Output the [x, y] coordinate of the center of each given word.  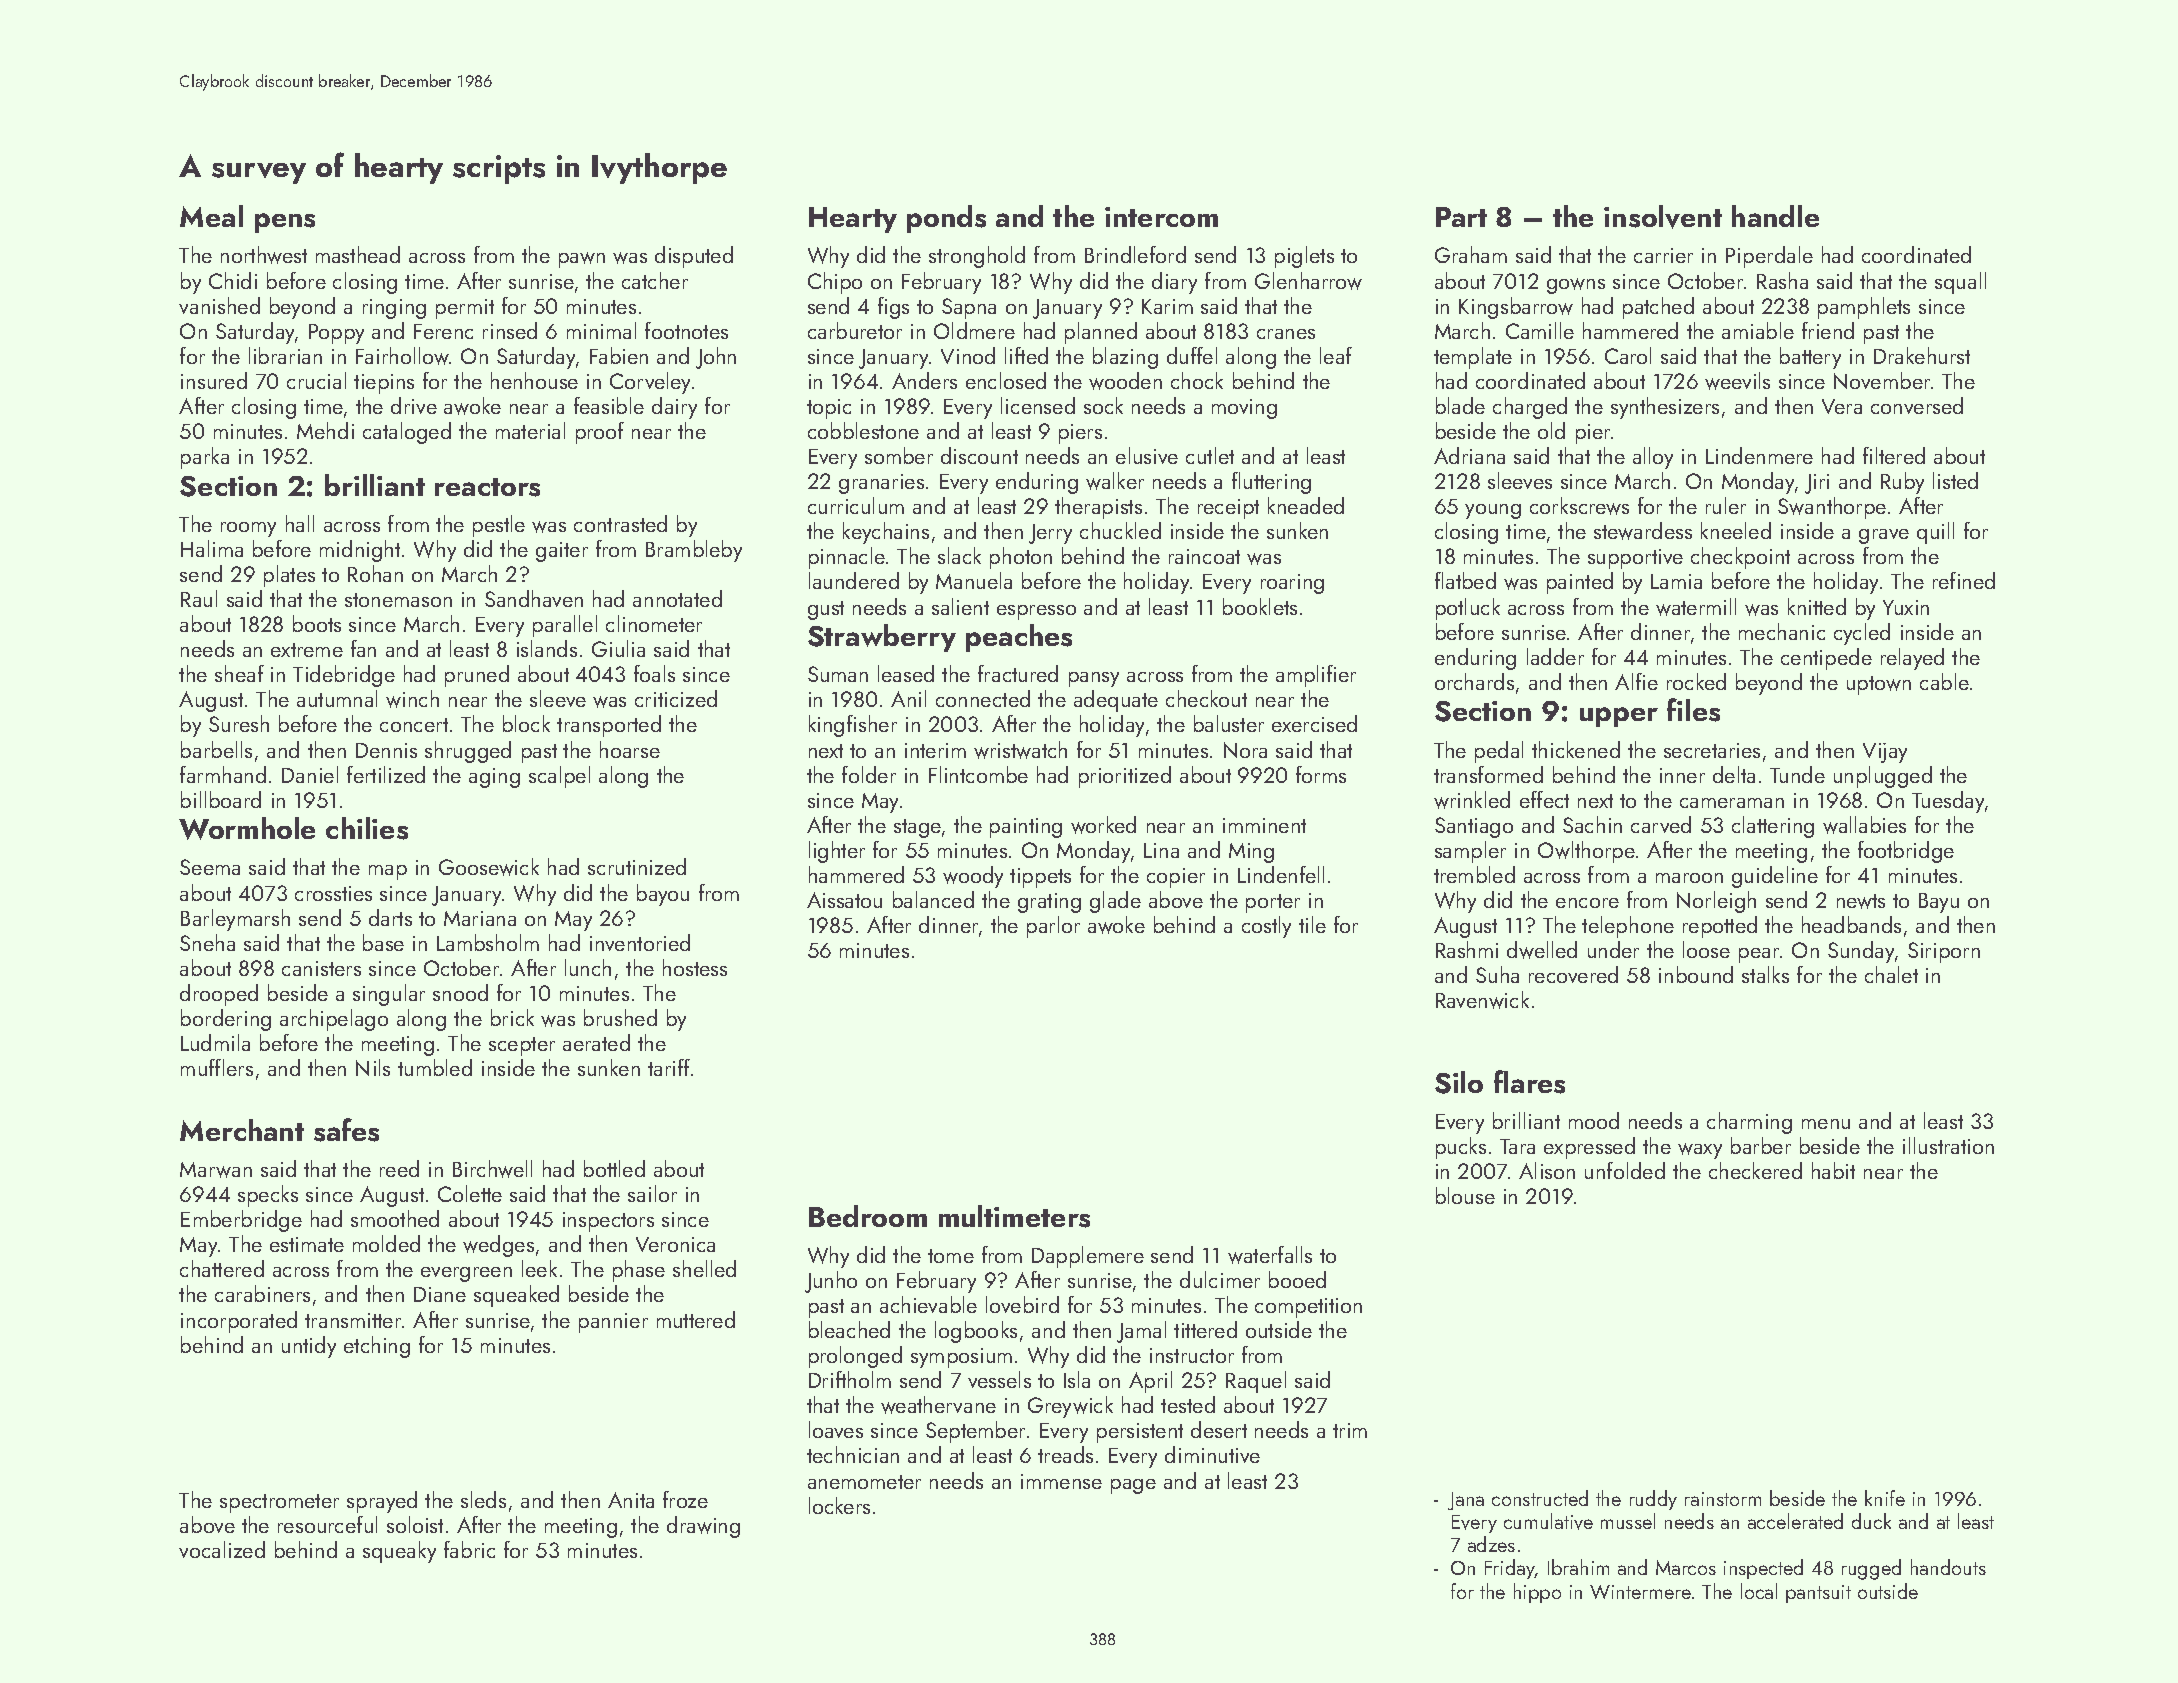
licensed [1038, 405]
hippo [1537, 1593]
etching [377, 1347]
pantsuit [1818, 1594]
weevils [1737, 381]
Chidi [233, 280]
